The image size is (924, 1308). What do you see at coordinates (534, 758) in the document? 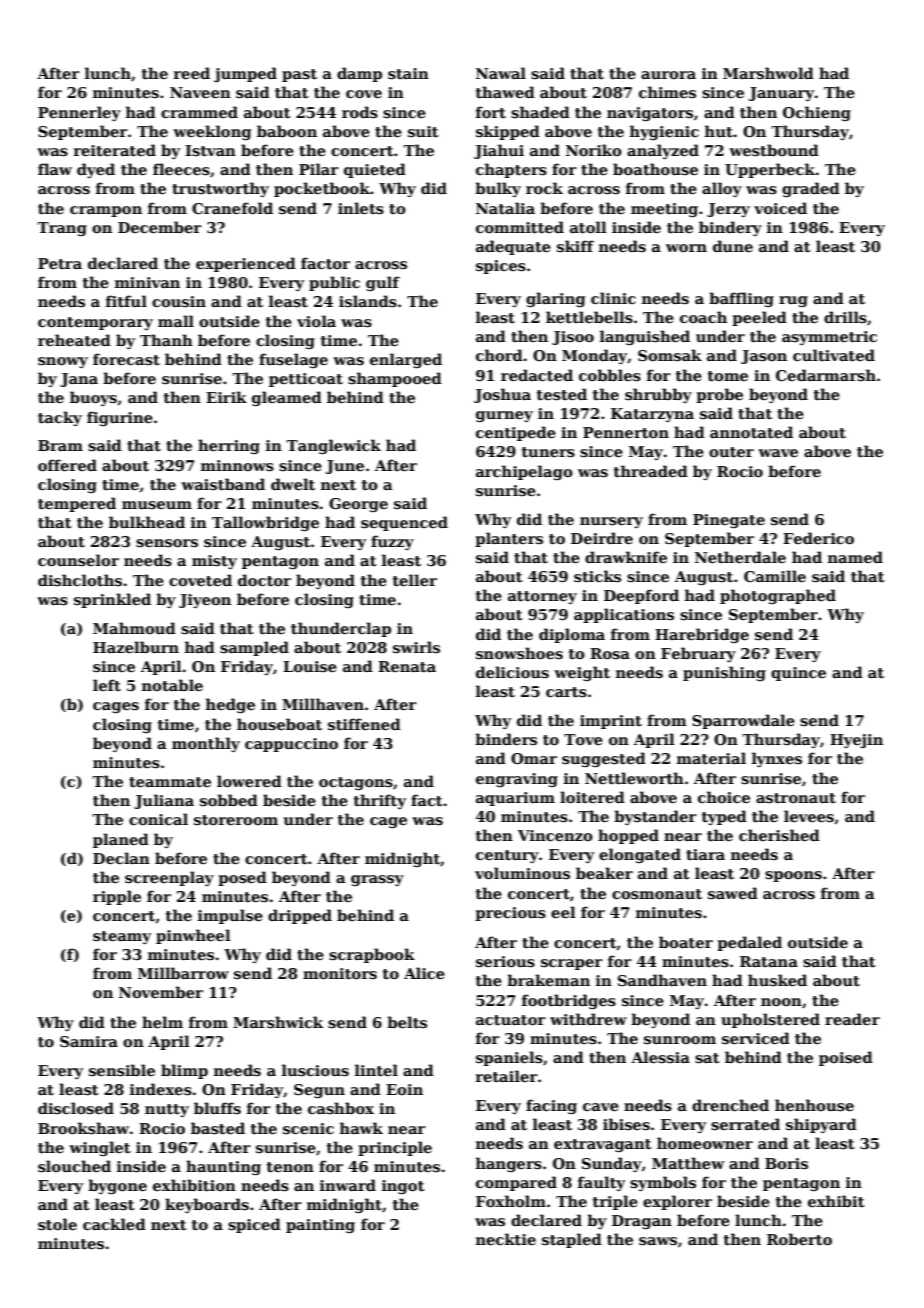
I see `Omar` at bounding box center [534, 758].
